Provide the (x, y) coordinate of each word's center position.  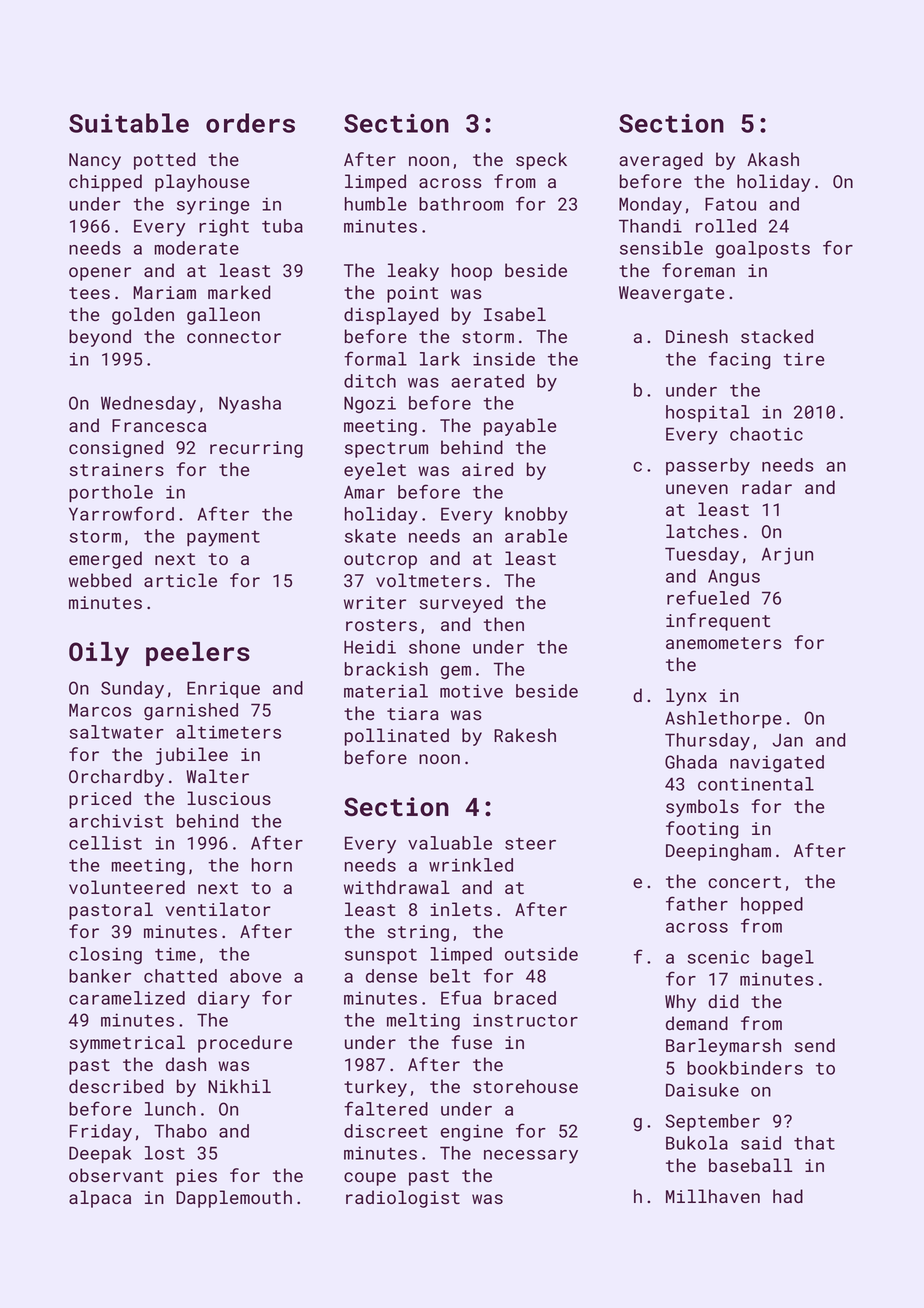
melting (423, 1022)
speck (541, 161)
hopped (772, 905)
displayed (391, 316)
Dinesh (697, 336)
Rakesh (525, 735)
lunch (170, 1109)
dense (391, 976)
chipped (105, 183)
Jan (788, 740)
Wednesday (148, 405)
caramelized (127, 998)
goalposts (763, 249)
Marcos (100, 710)
